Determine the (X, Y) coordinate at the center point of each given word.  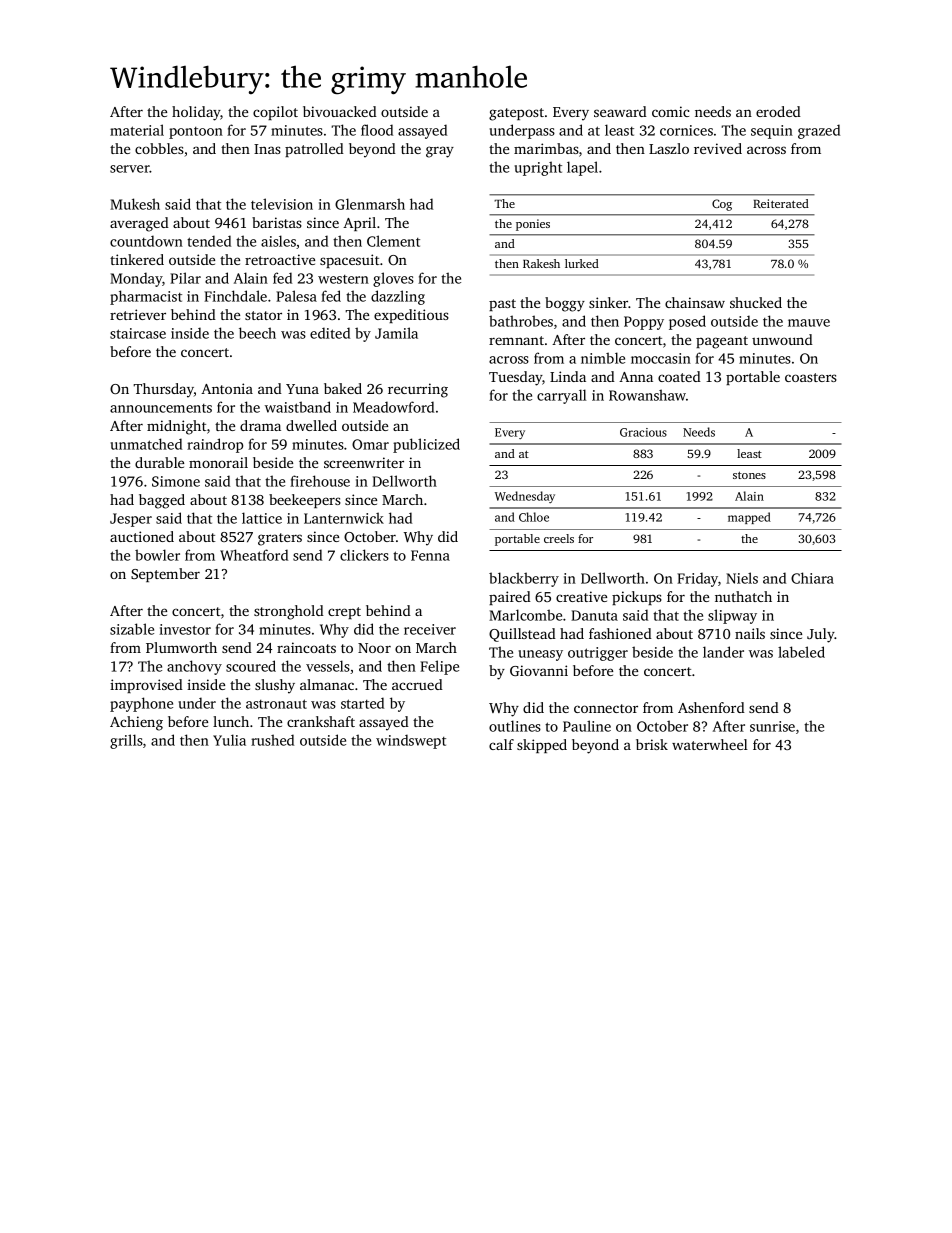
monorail (218, 462)
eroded (778, 111)
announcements (161, 408)
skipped (542, 746)
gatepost (516, 114)
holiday (196, 113)
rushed (272, 740)
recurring (418, 390)
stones (749, 475)
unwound (782, 339)
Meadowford (393, 407)
